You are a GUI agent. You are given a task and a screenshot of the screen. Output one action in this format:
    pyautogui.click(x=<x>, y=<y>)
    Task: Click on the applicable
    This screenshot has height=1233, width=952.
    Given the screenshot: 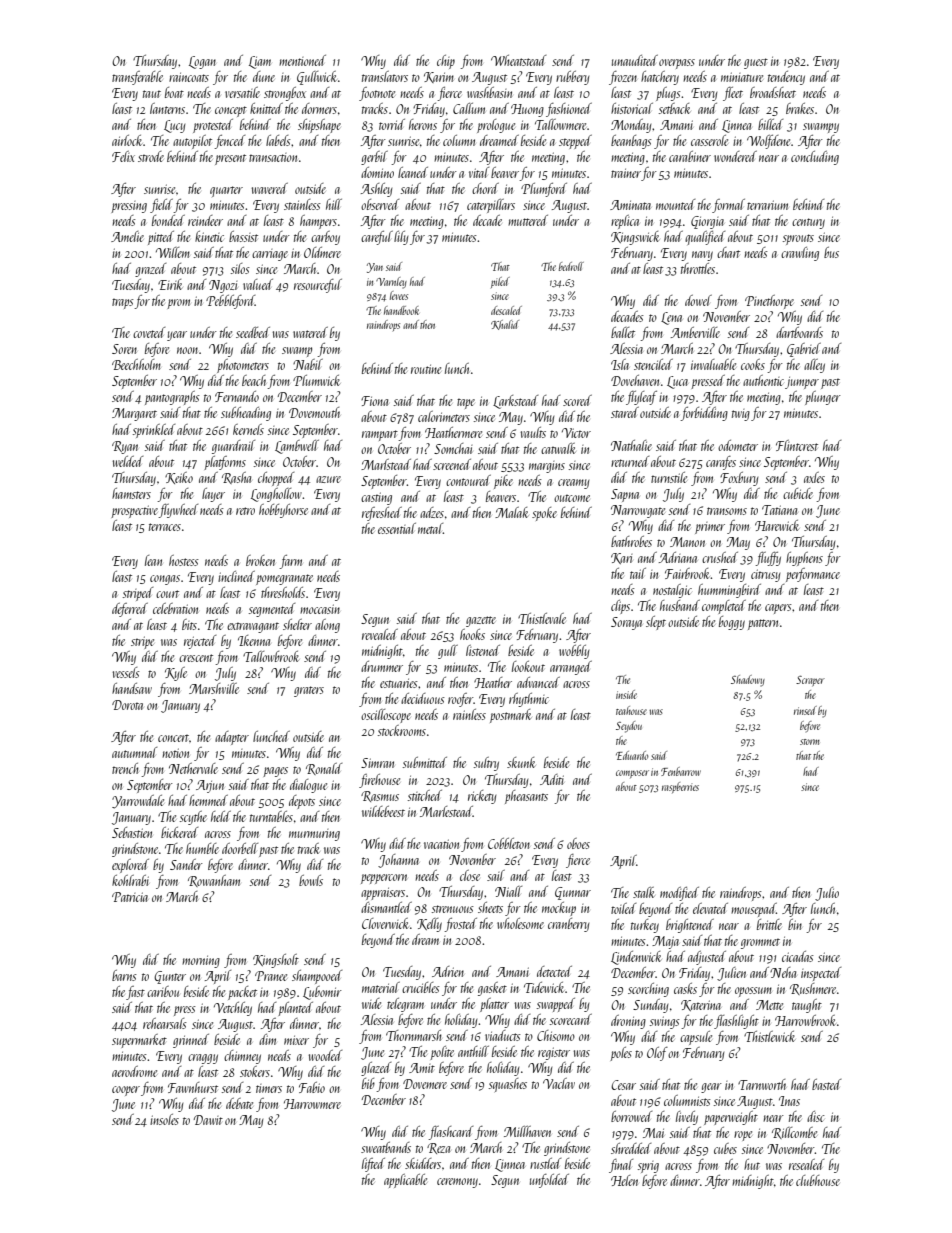 What is the action you would take?
    pyautogui.click(x=405, y=1181)
